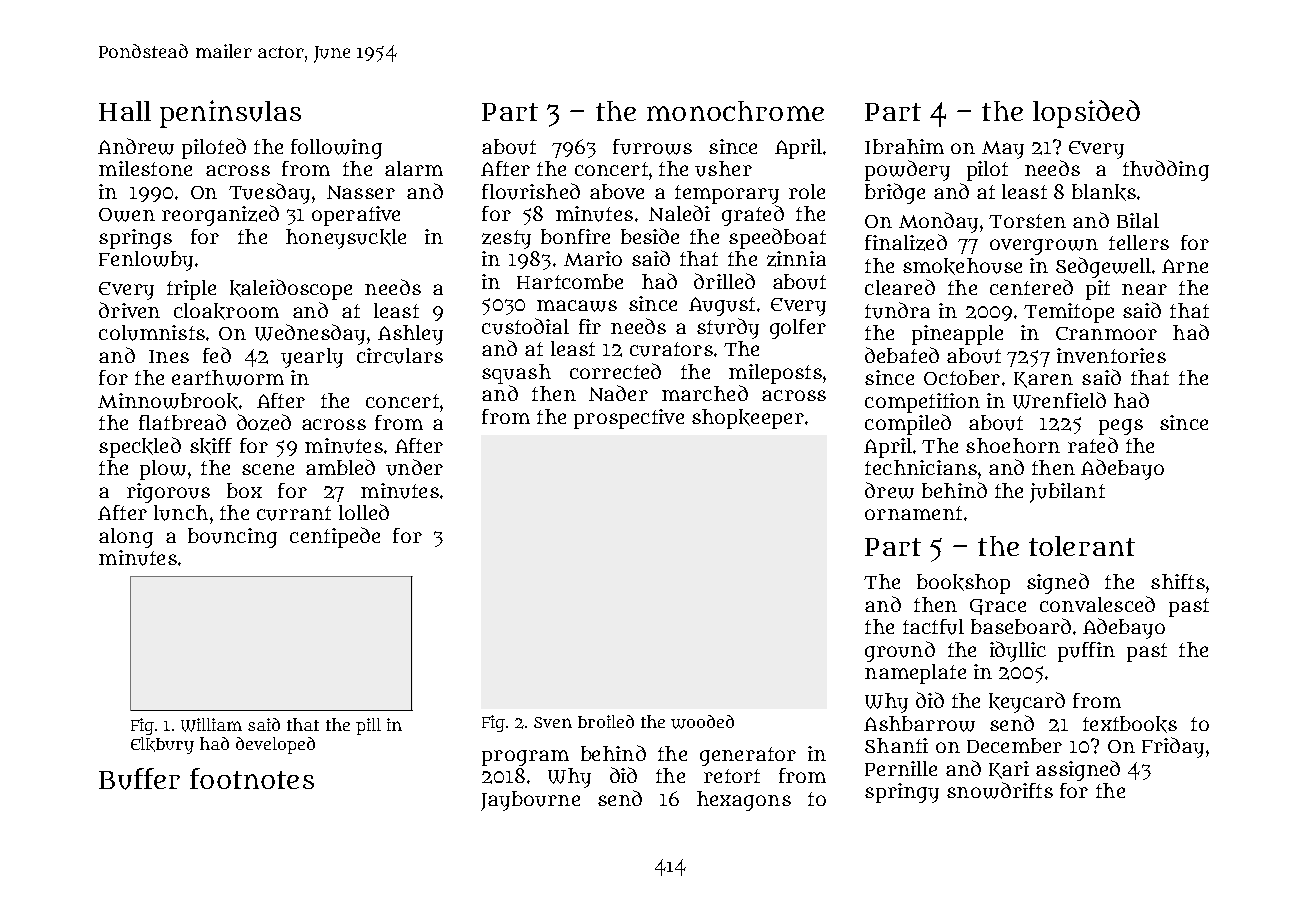  I want to click on driven, so click(129, 310).
